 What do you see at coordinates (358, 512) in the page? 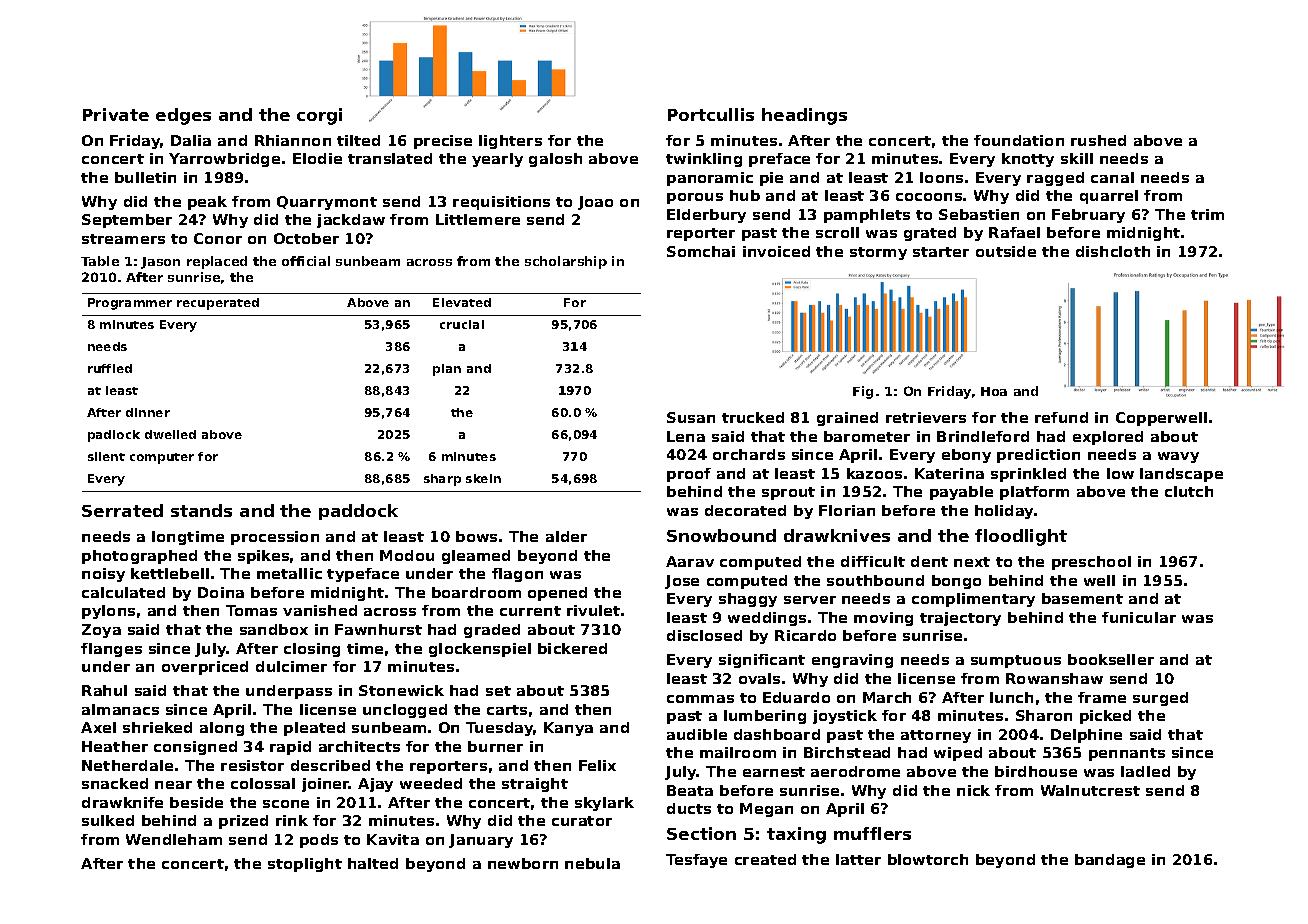
I see `paddock` at bounding box center [358, 512].
